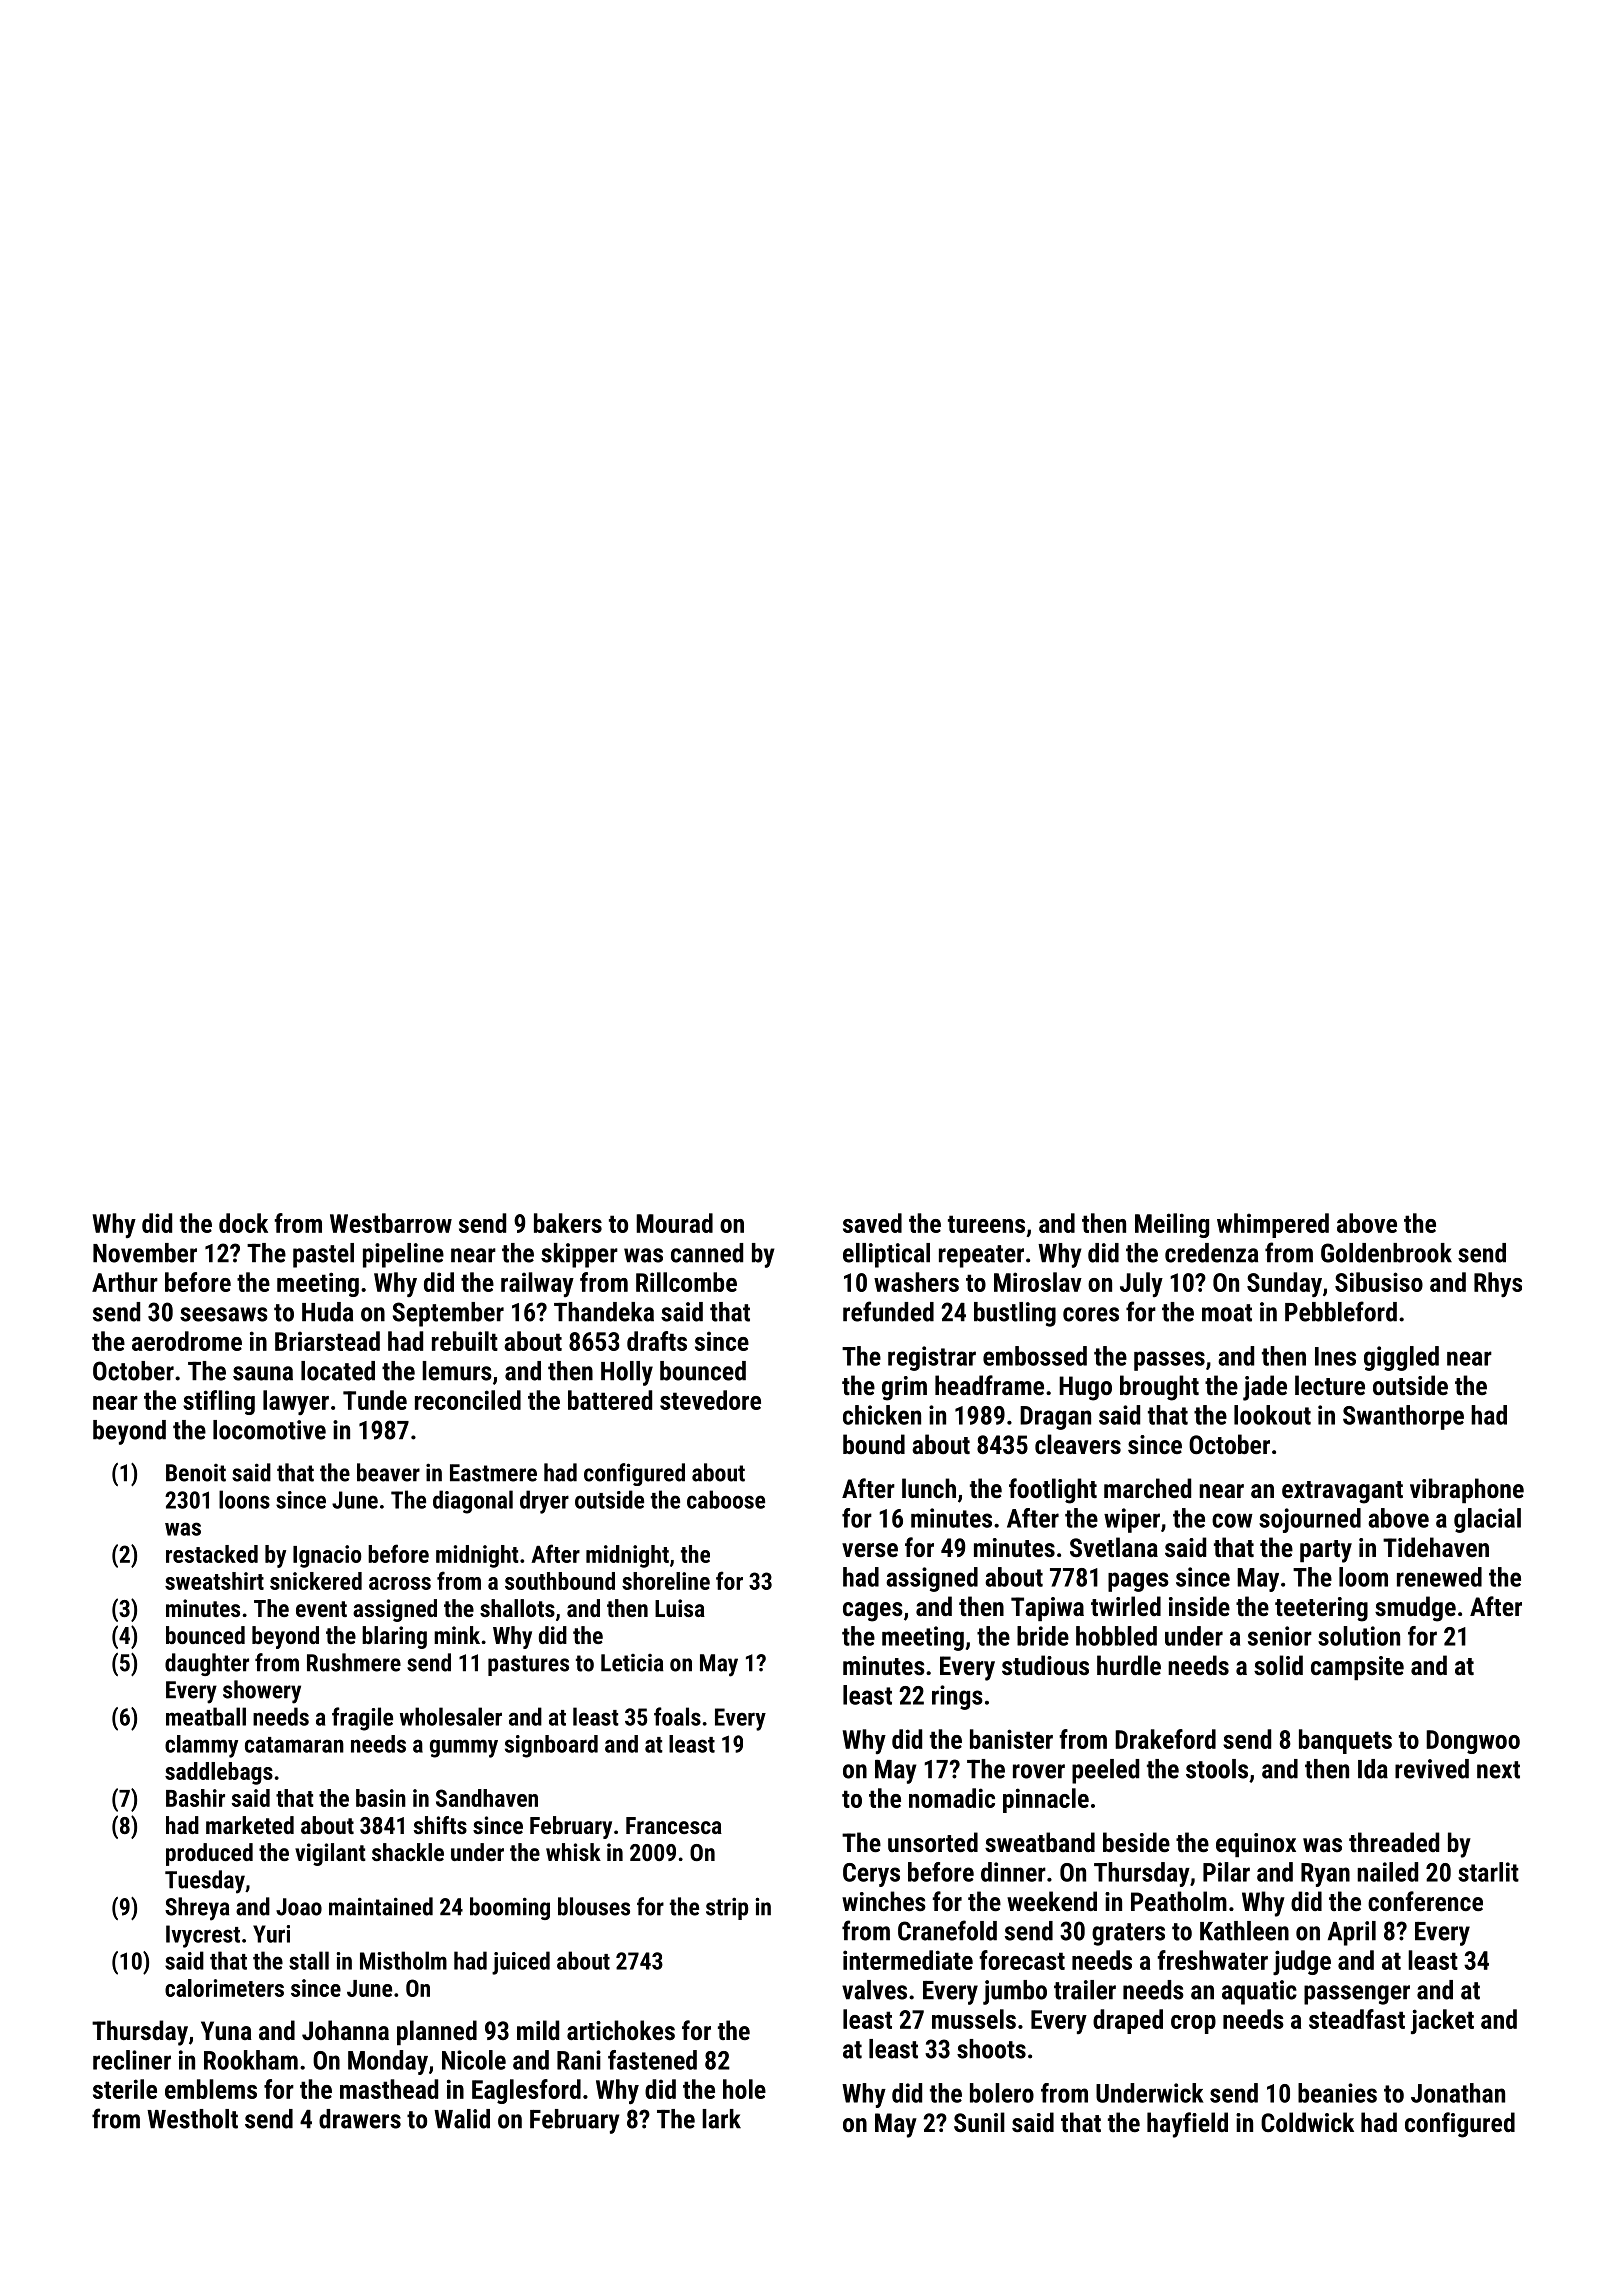 The width and height of the screenshot is (1620, 2292). Describe the element at coordinates (354, 1662) in the screenshot. I see `Rushmere` at that location.
